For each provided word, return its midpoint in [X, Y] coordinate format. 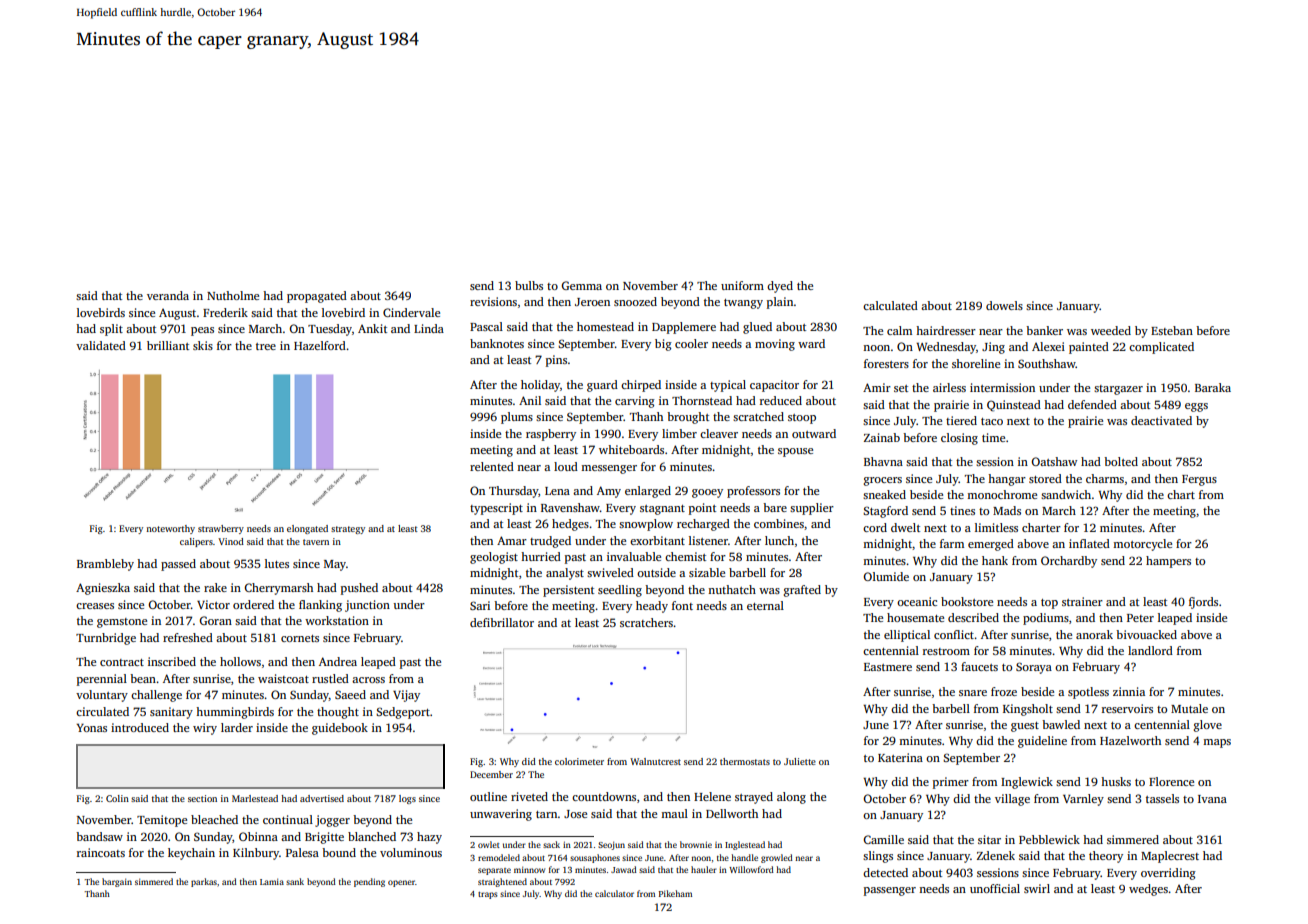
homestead [605, 326]
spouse [795, 452]
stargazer [1118, 390]
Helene [712, 796]
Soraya [1034, 668]
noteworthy [170, 529]
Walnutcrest [655, 761]
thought [338, 713]
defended [1092, 404]
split [111, 330]
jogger [332, 821]
